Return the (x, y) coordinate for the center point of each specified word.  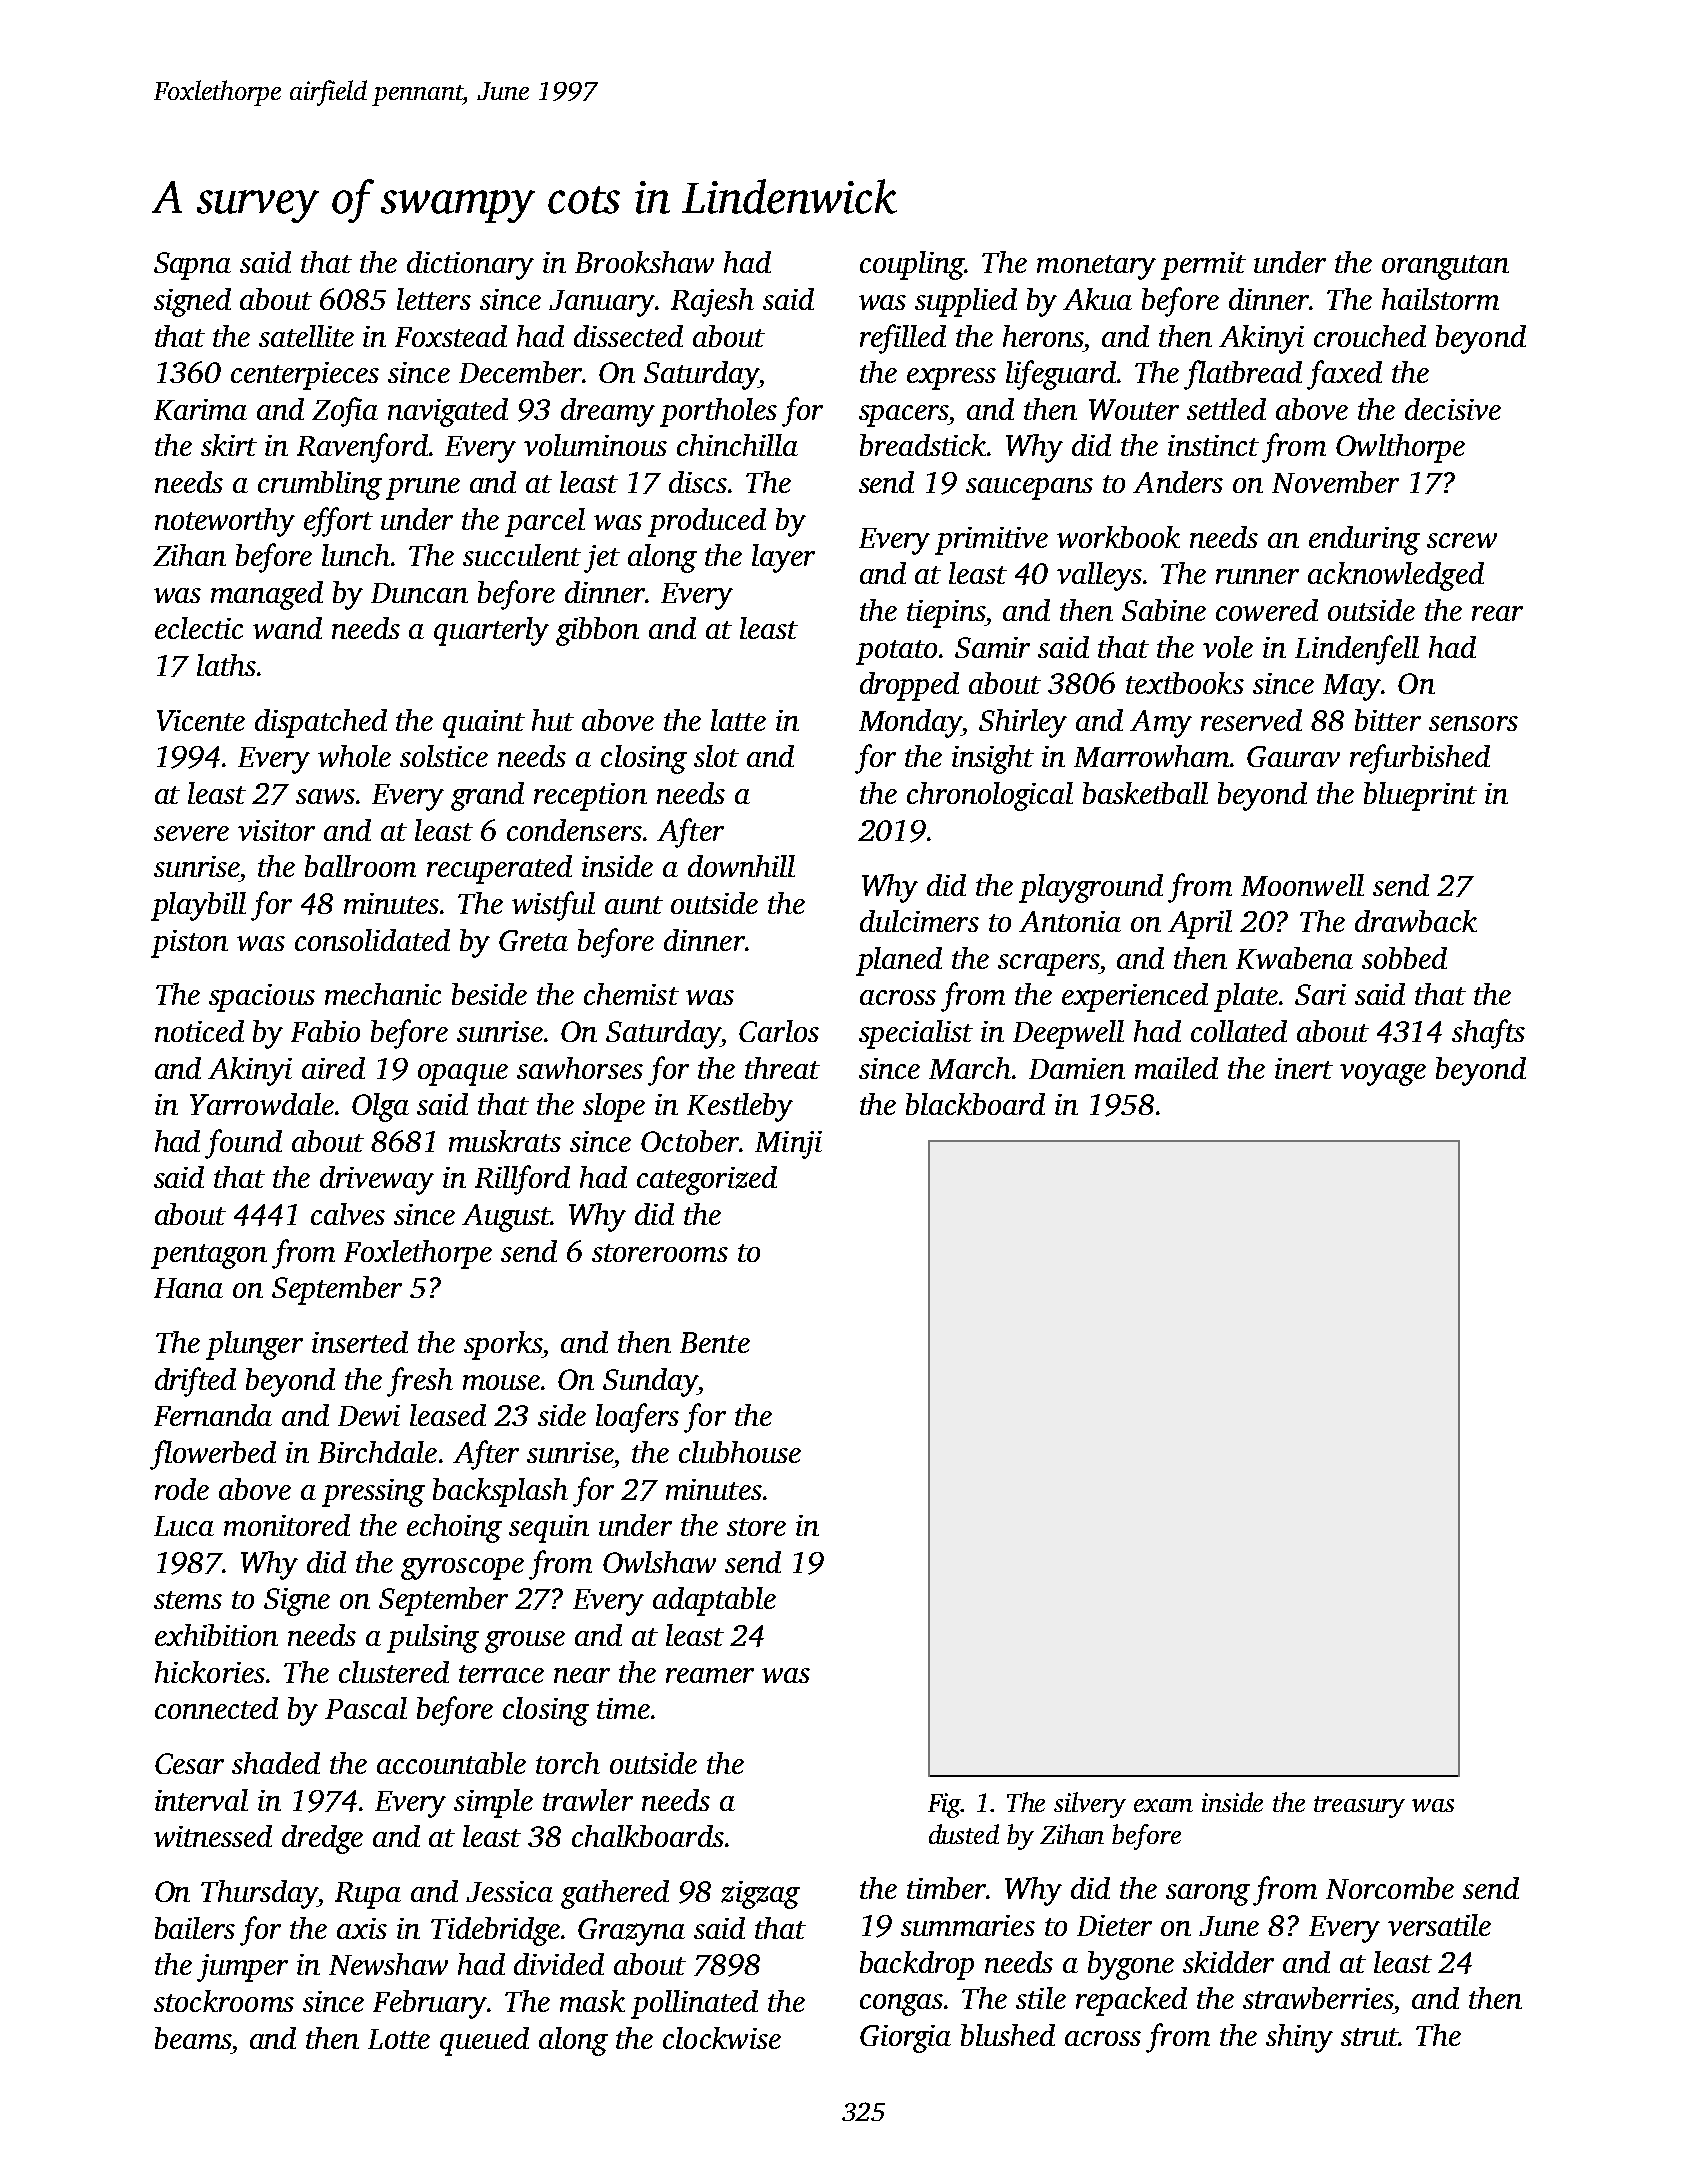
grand (487, 796)
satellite (306, 336)
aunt (634, 905)
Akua (1097, 299)
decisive (1453, 409)
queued (484, 2041)
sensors (1473, 723)
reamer (710, 1675)
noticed (199, 1031)
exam (1163, 1805)
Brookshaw (644, 262)
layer (783, 558)
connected (216, 1708)
